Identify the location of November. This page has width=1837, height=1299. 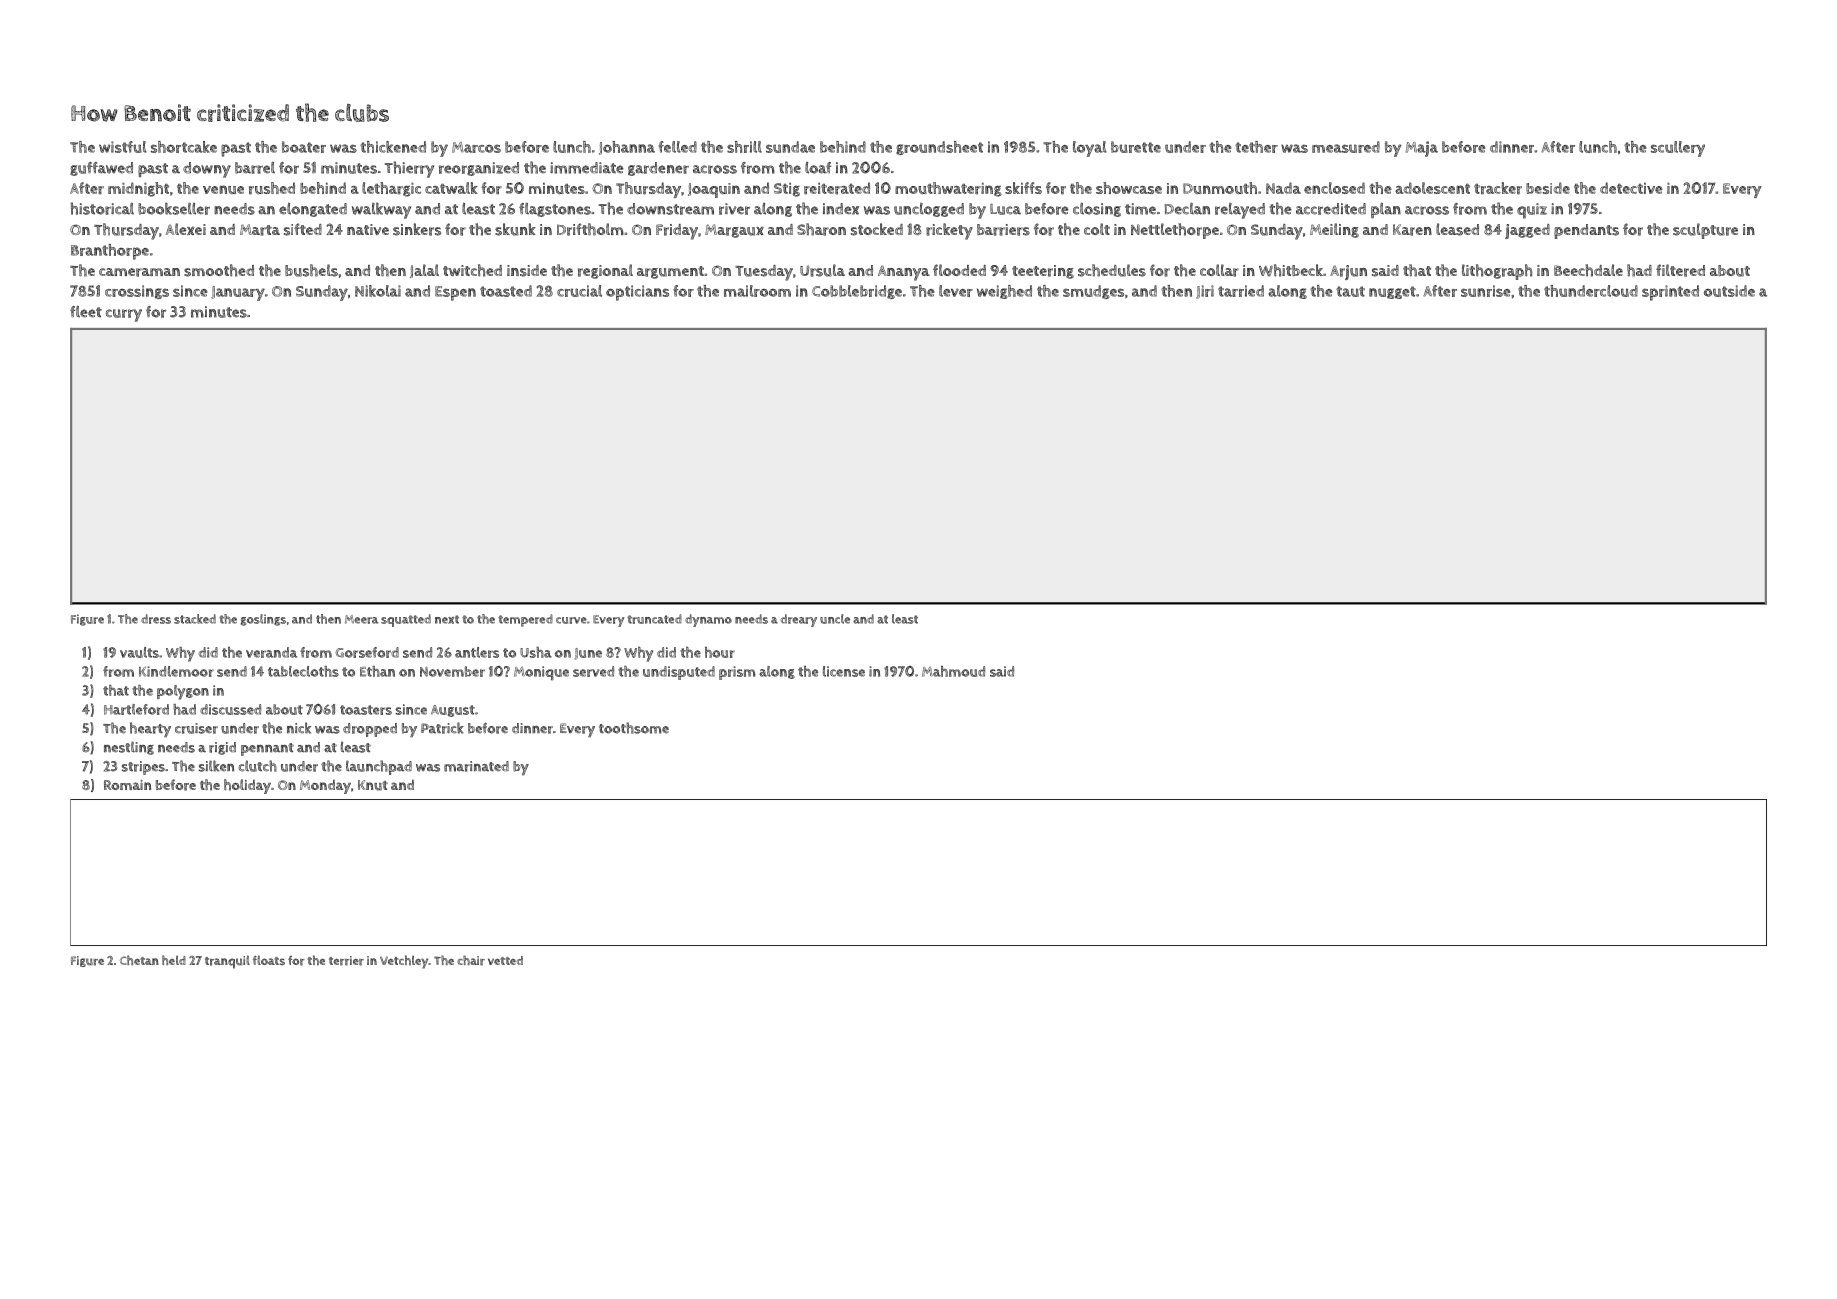
(452, 671).
